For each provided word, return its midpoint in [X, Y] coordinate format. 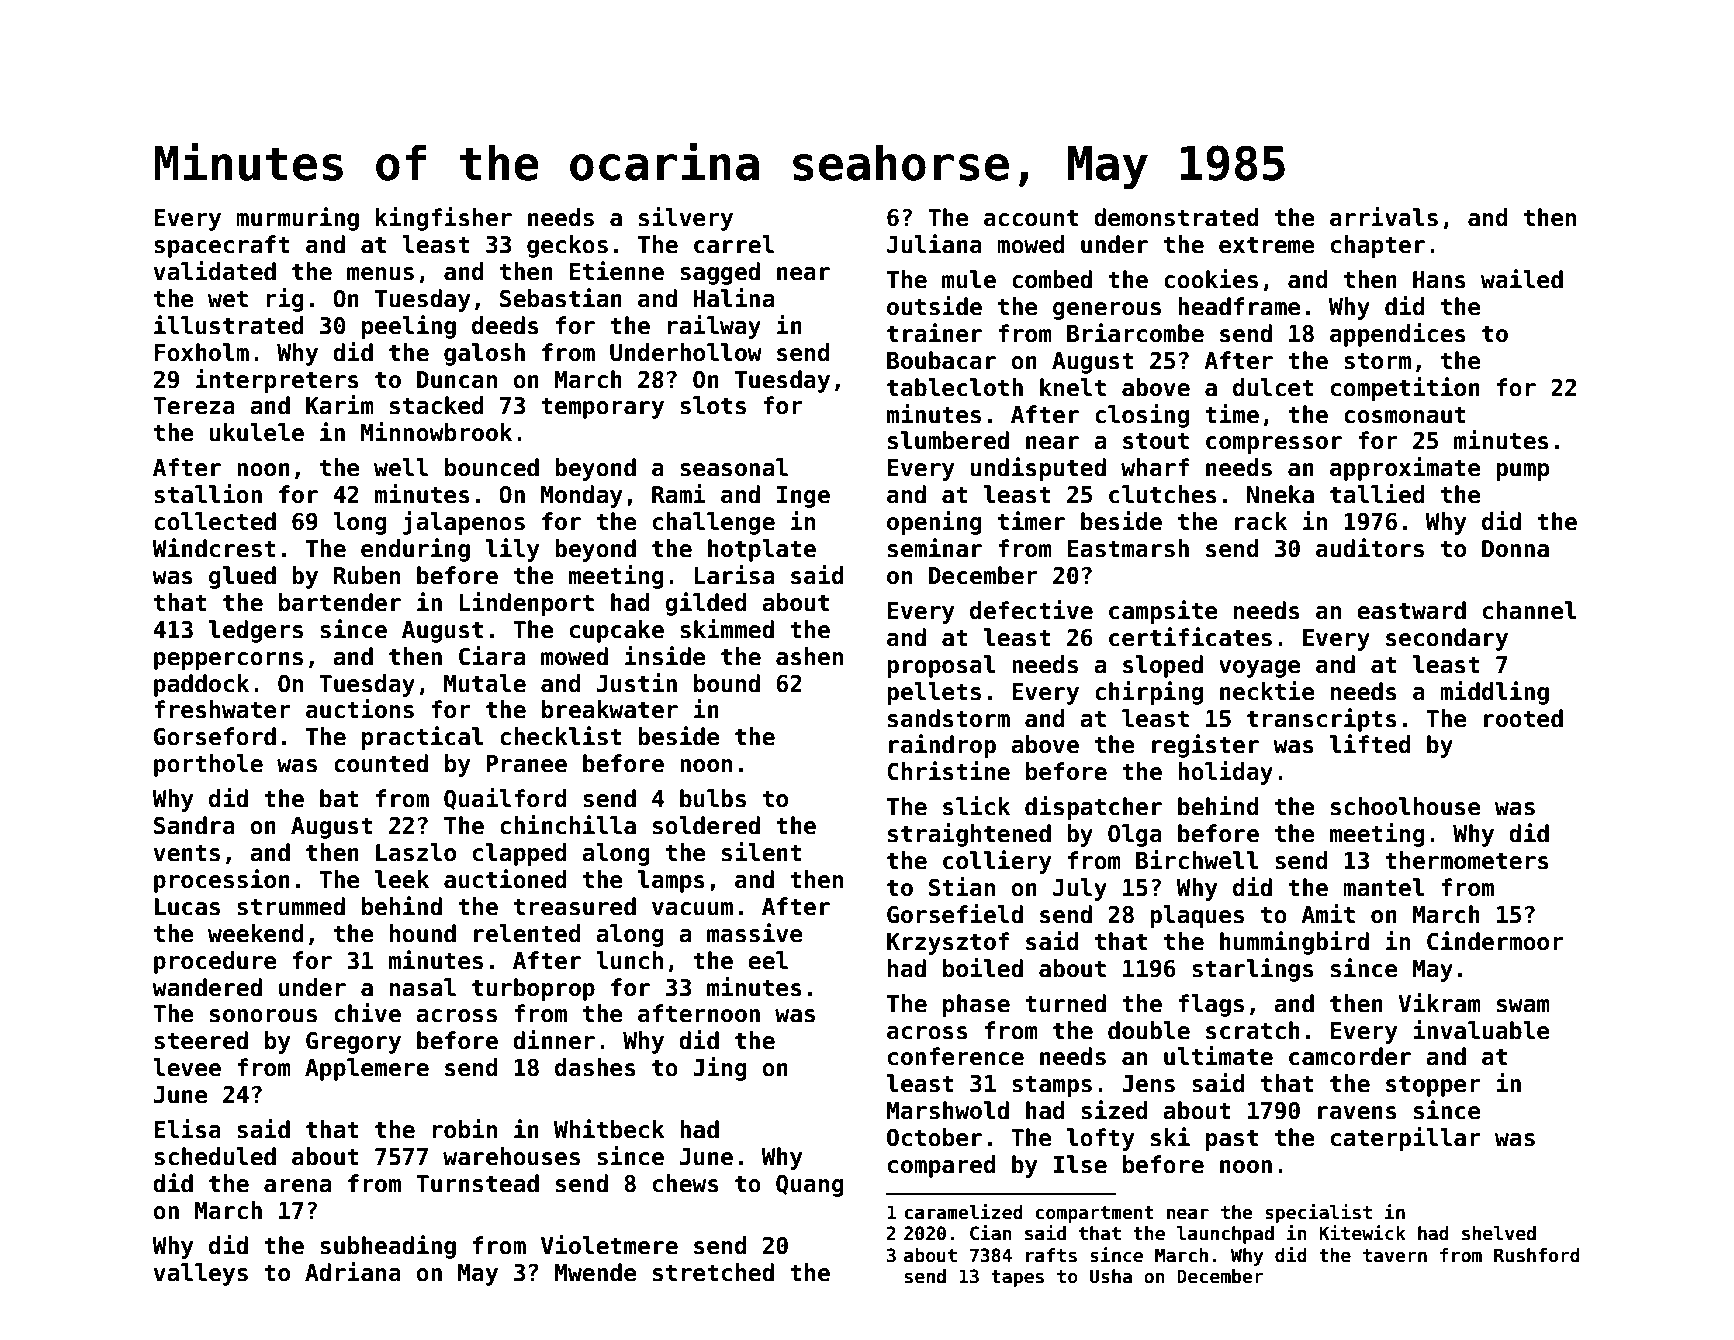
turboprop [533, 989]
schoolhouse [1406, 806]
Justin [637, 683]
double [1149, 1030]
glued [242, 577]
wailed [1522, 279]
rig [285, 300]
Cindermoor [1495, 941]
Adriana [353, 1272]
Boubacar [941, 360]
